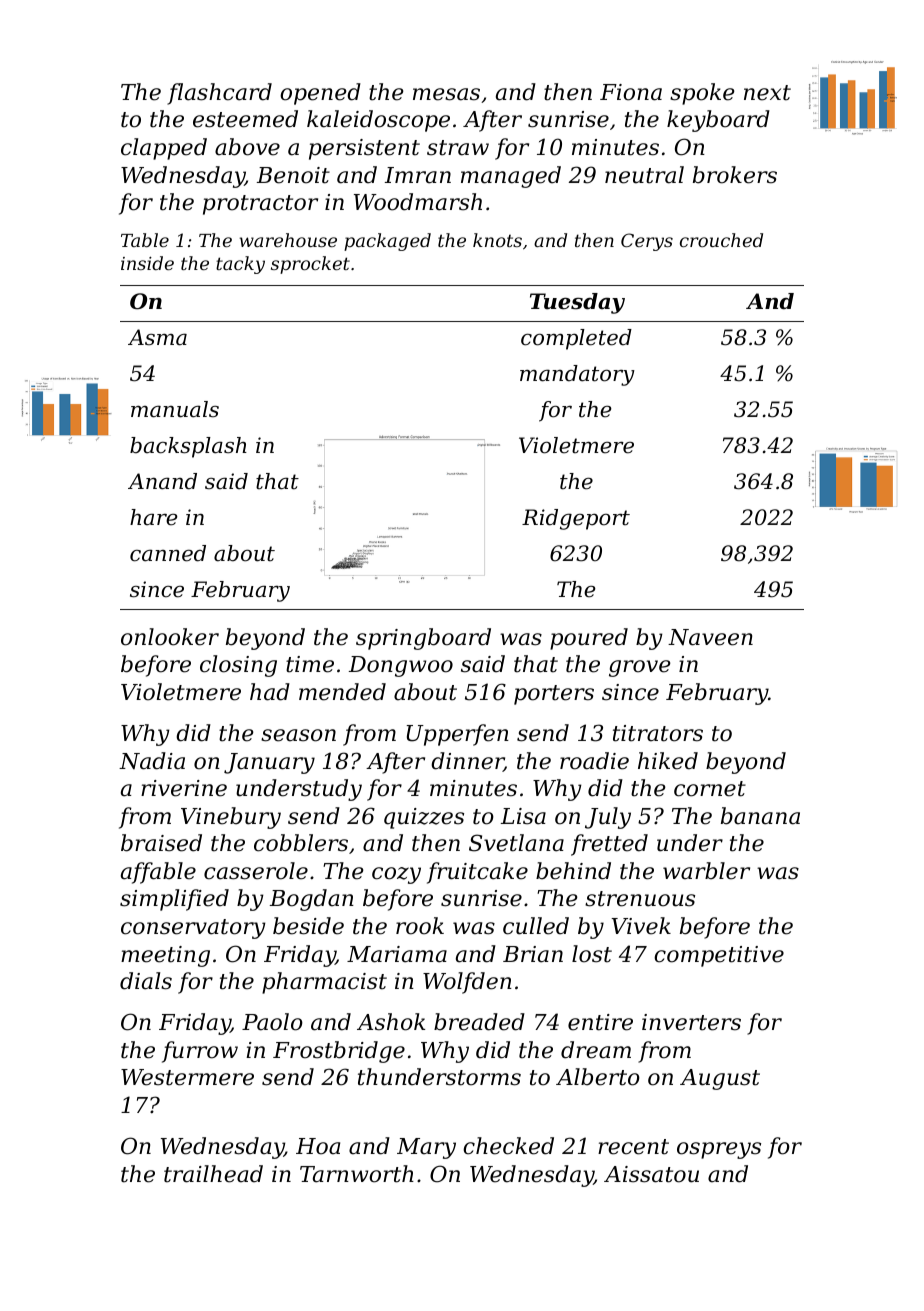 Image resolution: width=924 pixels, height=1311 pixels. Describe the element at coordinates (200, 1052) in the page. I see `furrow` at that location.
